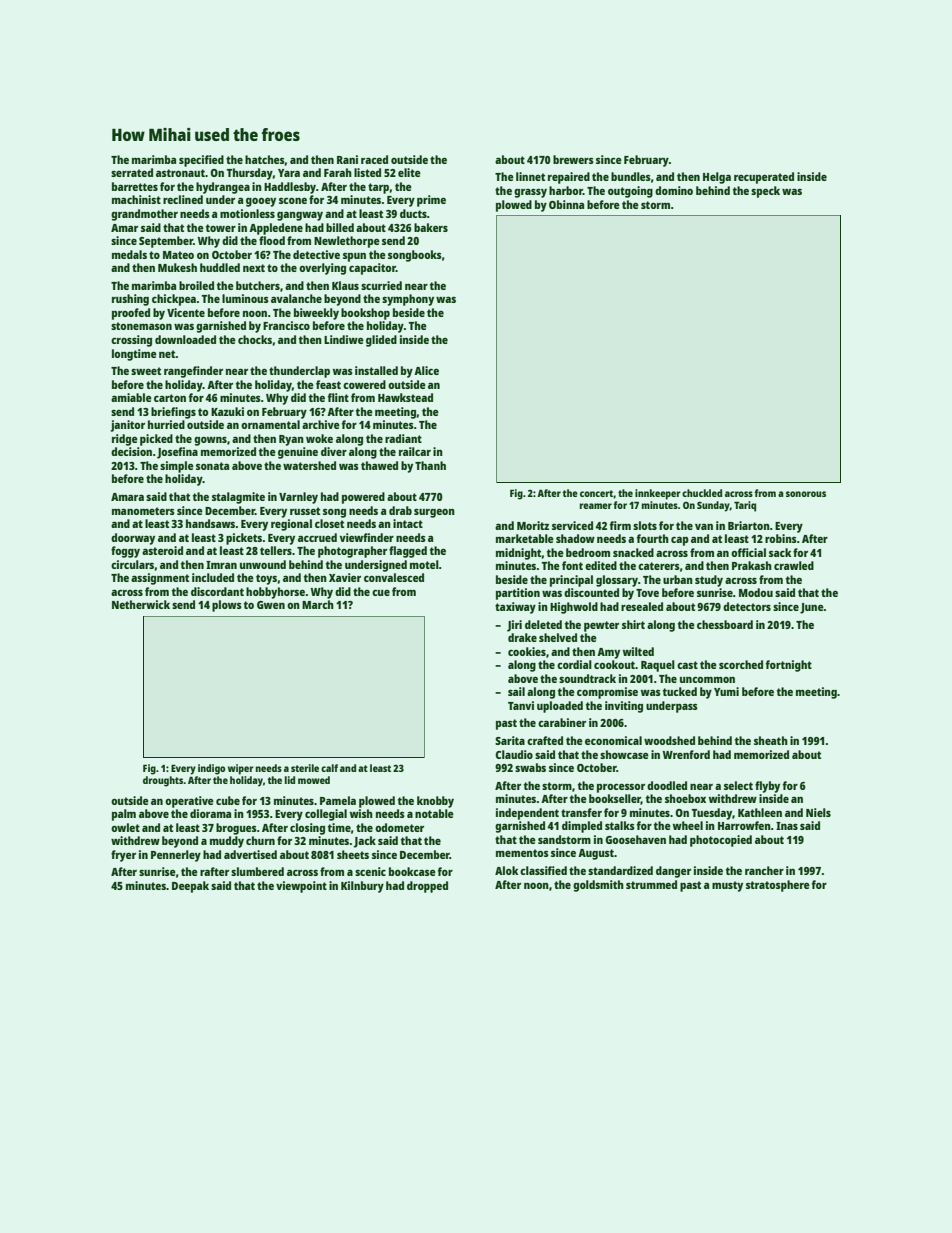 This screenshot has height=1233, width=952. Describe the element at coordinates (408, 300) in the screenshot. I see `symphony` at that location.
